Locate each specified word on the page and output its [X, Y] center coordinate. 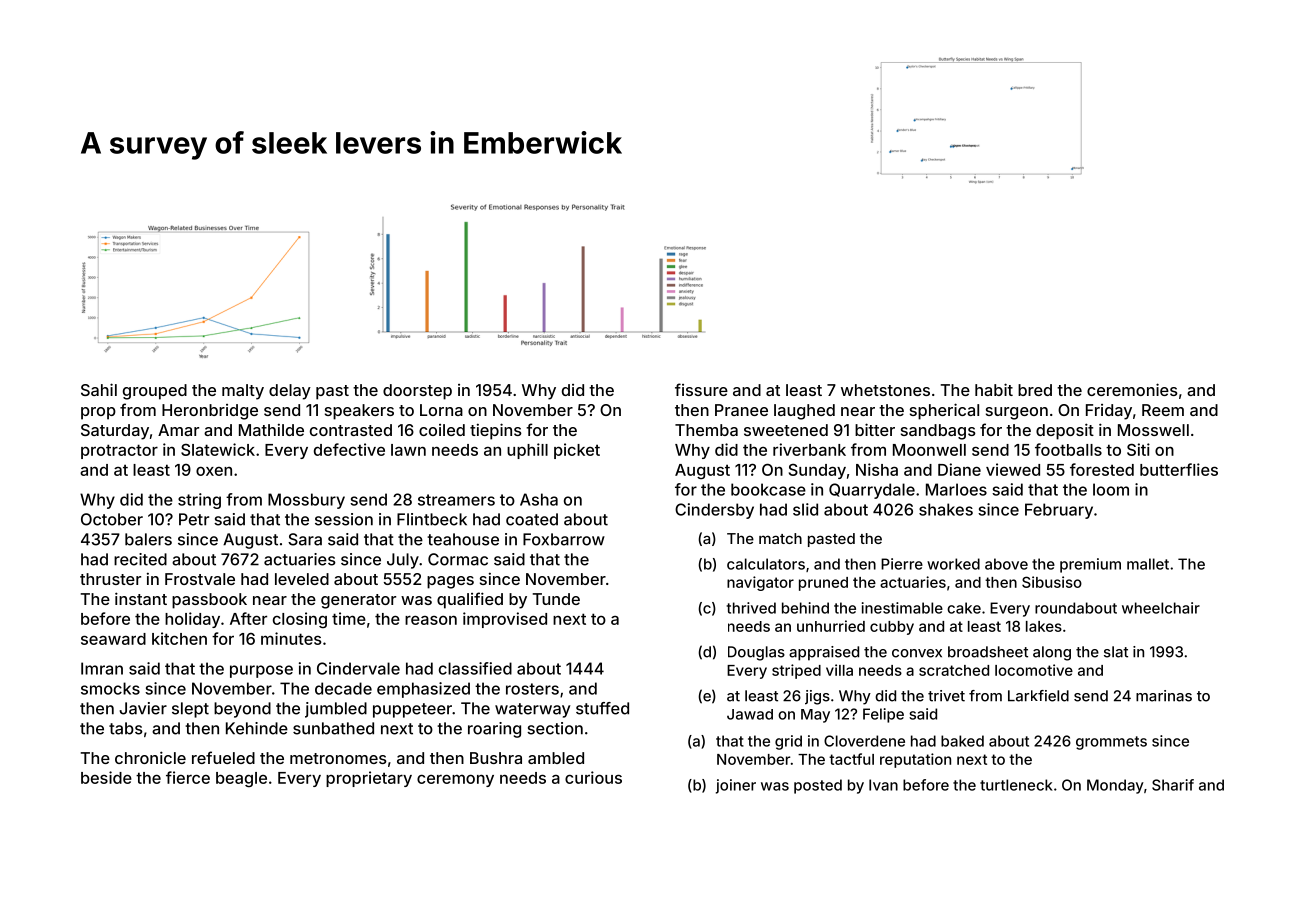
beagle [241, 779]
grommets [1111, 743]
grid [788, 742]
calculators [766, 564]
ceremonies [1132, 389]
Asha [539, 499]
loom [1111, 489]
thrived [751, 608]
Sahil [99, 389]
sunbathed [333, 728]
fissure [701, 389]
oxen [214, 471]
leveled [302, 579]
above [1006, 564]
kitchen [179, 638]
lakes [1044, 626]
